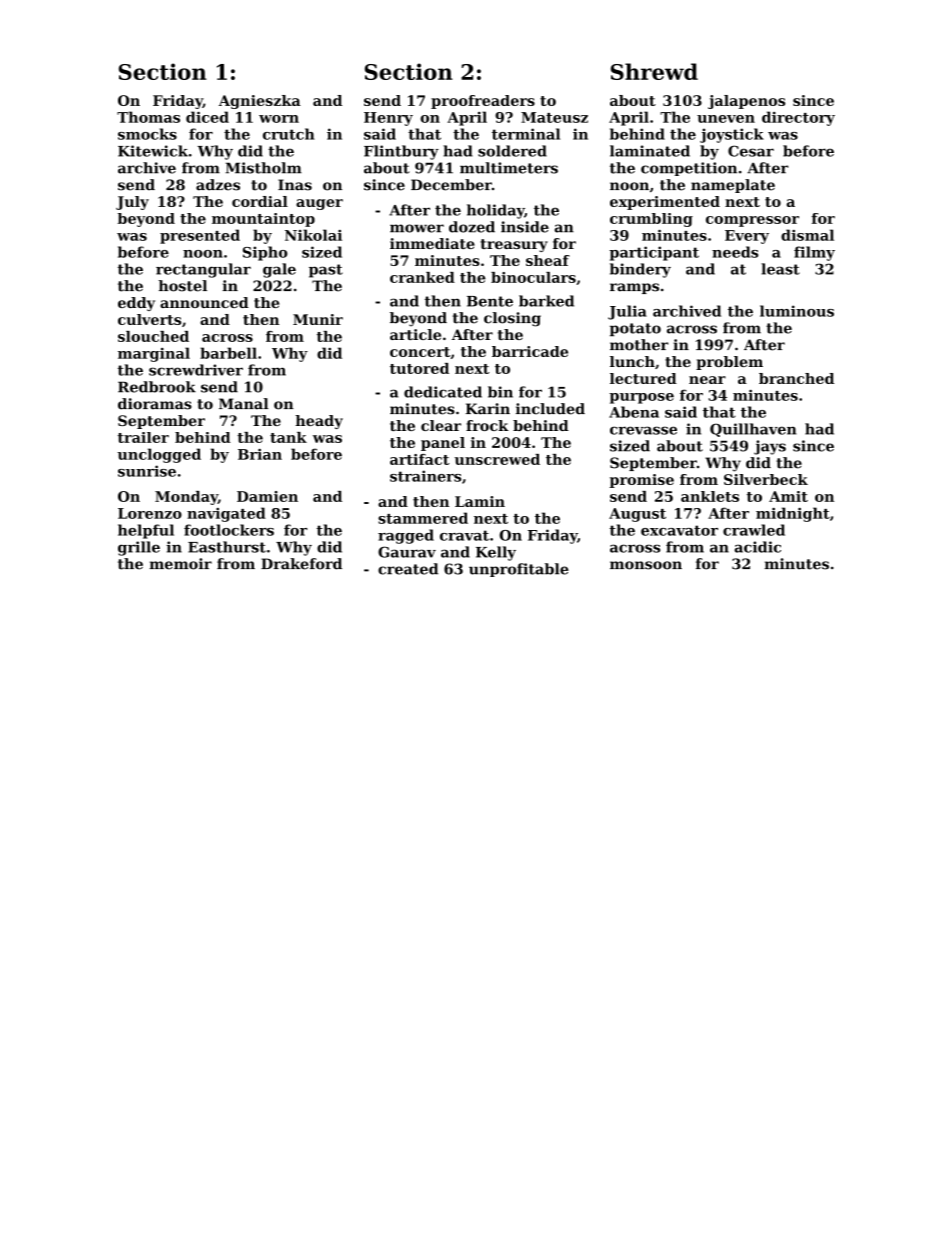  What do you see at coordinates (301, 564) in the screenshot?
I see `Drakeford` at bounding box center [301, 564].
